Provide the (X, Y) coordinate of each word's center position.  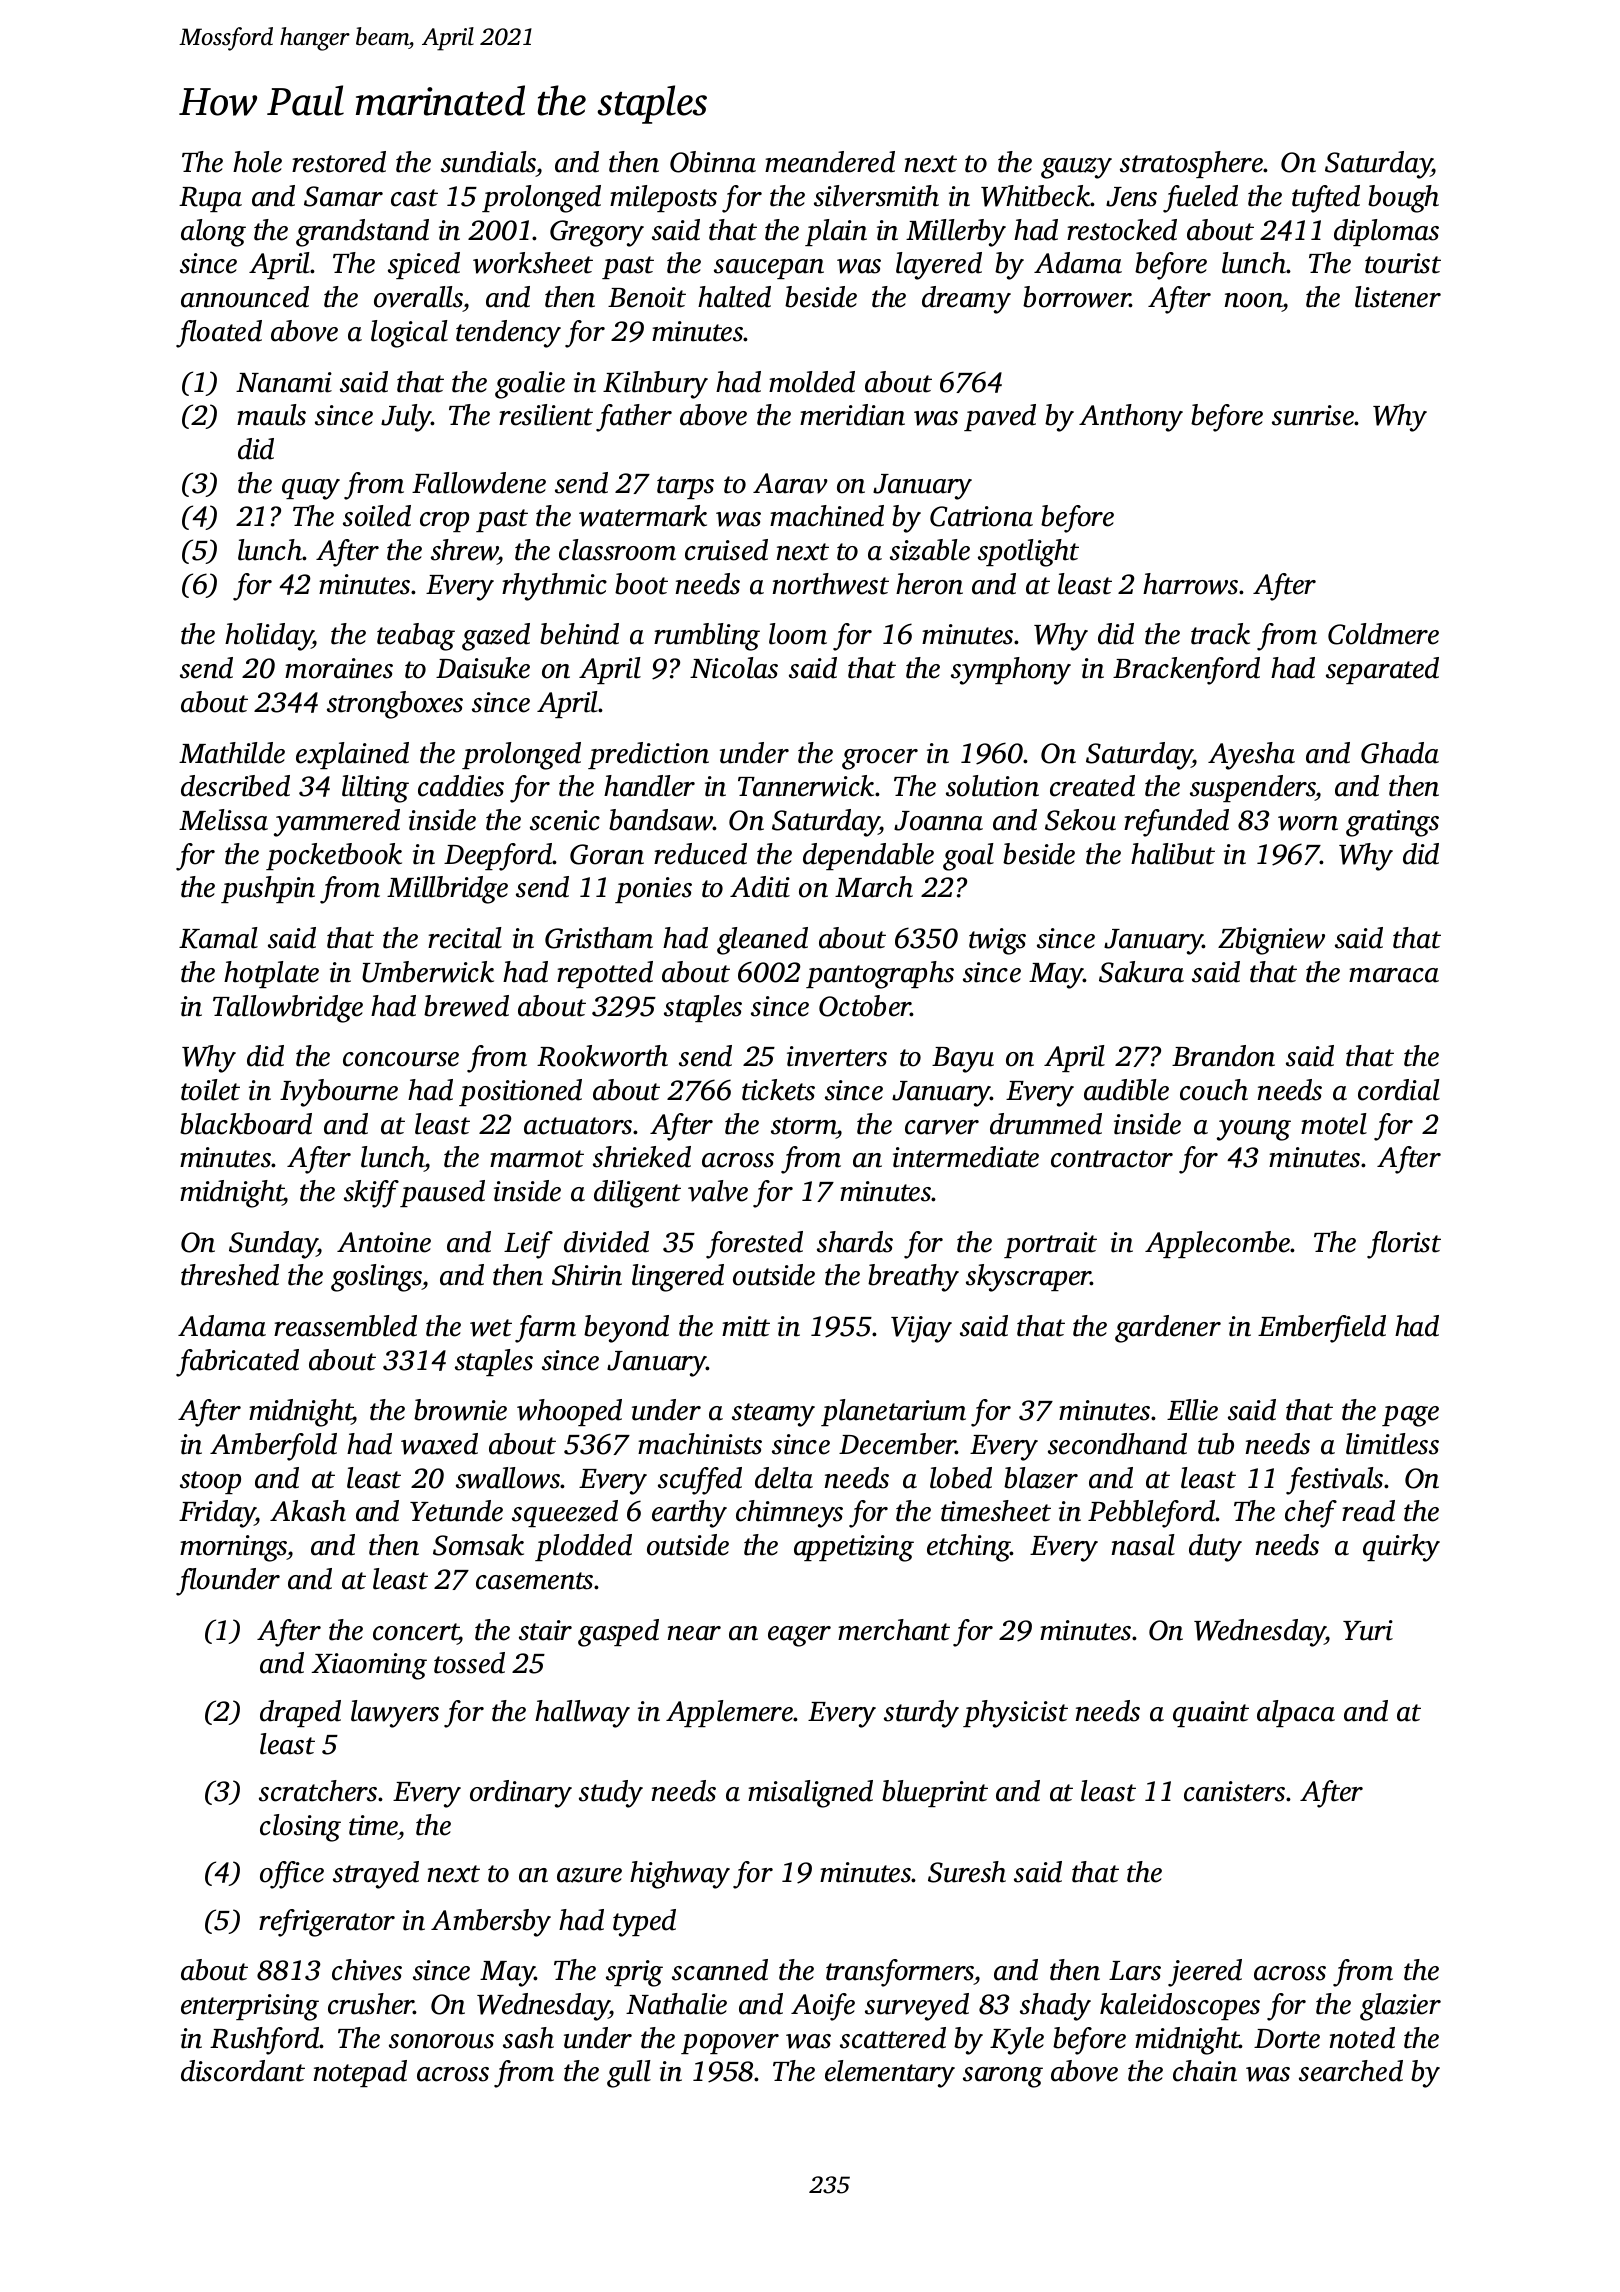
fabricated (237, 1363)
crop (444, 522)
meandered (830, 162)
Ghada (1400, 753)
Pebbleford (1152, 1514)
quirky (1401, 1548)
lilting (375, 789)
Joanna (938, 821)
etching (969, 1548)
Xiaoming (369, 1666)
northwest (831, 584)
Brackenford (1186, 671)
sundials (488, 162)
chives (367, 1970)
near (694, 1633)
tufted (1326, 199)
